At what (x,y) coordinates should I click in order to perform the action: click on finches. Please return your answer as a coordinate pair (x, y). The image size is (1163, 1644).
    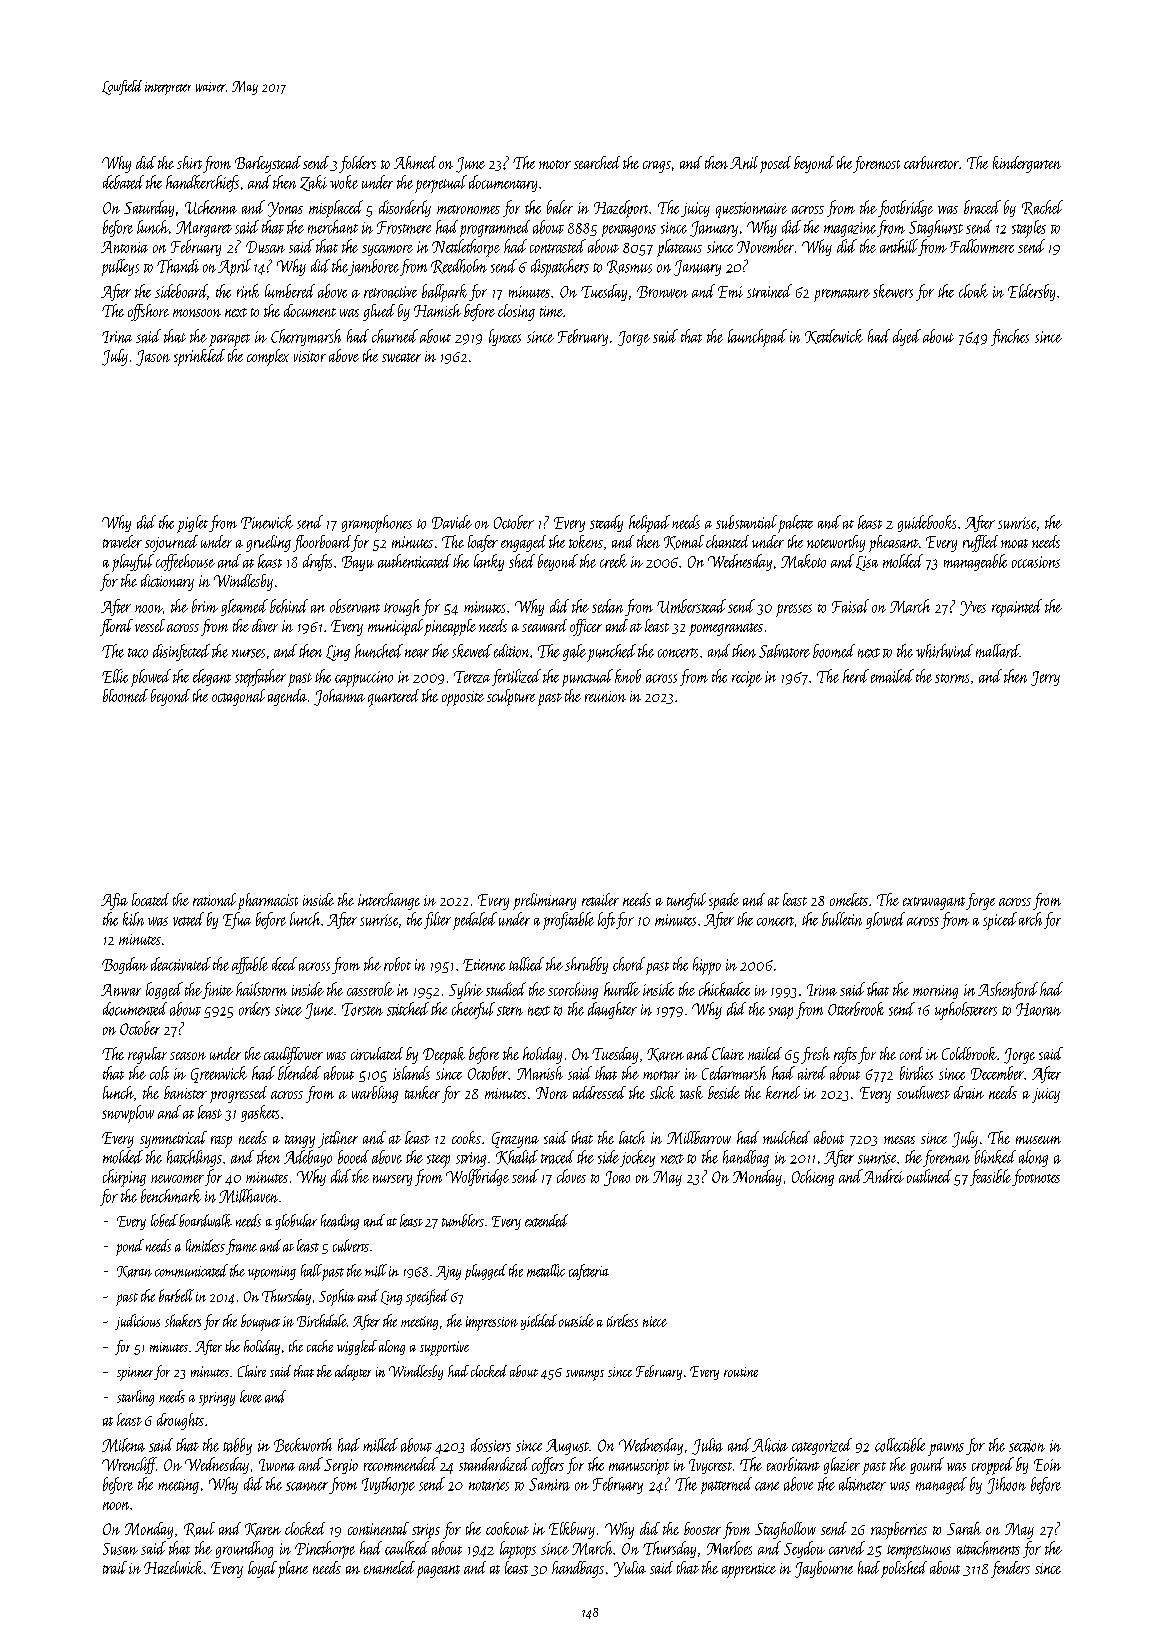
    Looking at the image, I should click on (1010, 337).
